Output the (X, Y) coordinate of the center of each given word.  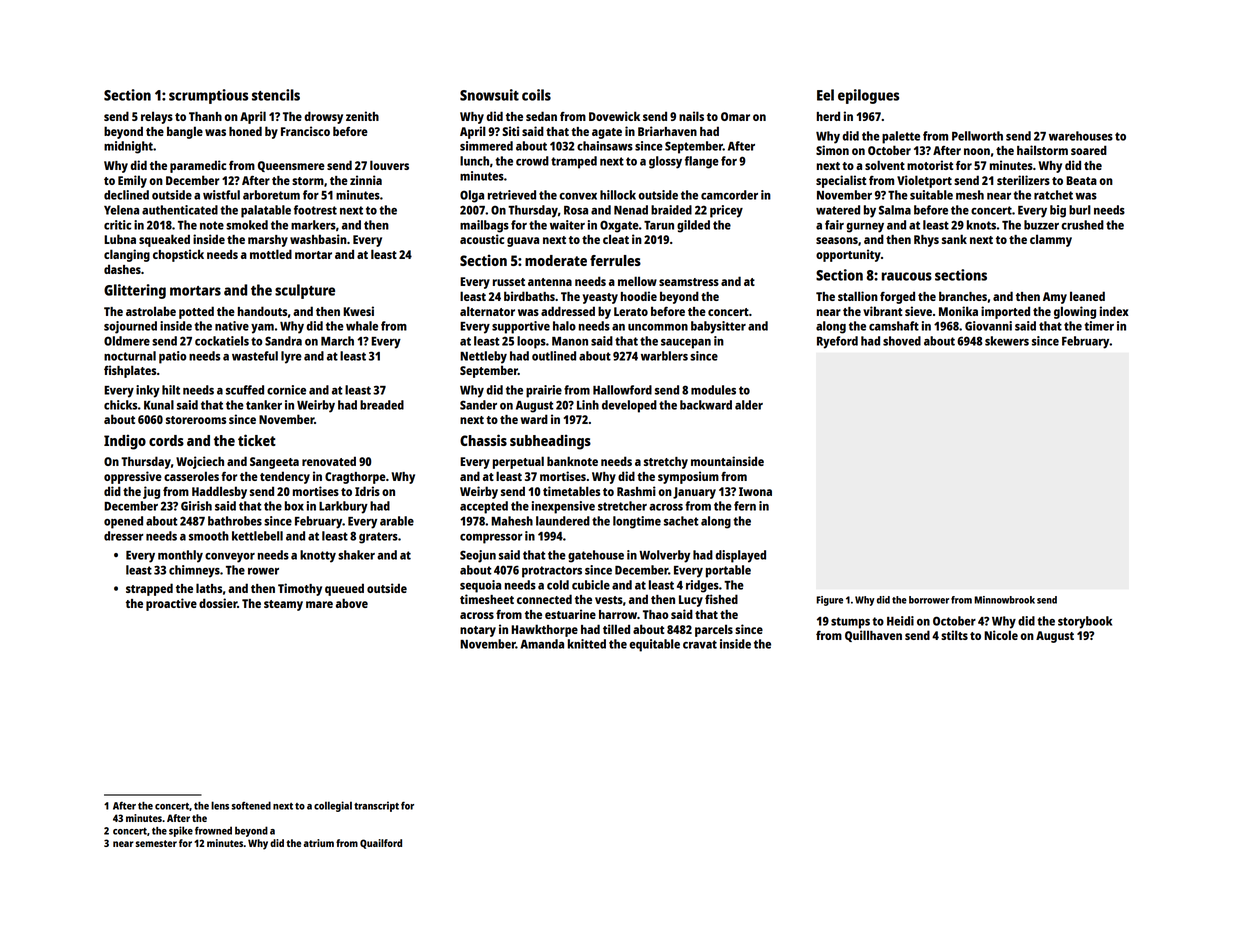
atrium (319, 843)
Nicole (1001, 635)
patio (173, 357)
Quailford (381, 844)
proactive (171, 604)
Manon (570, 341)
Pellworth (977, 136)
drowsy (323, 117)
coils (536, 95)
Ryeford (837, 342)
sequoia (480, 586)
